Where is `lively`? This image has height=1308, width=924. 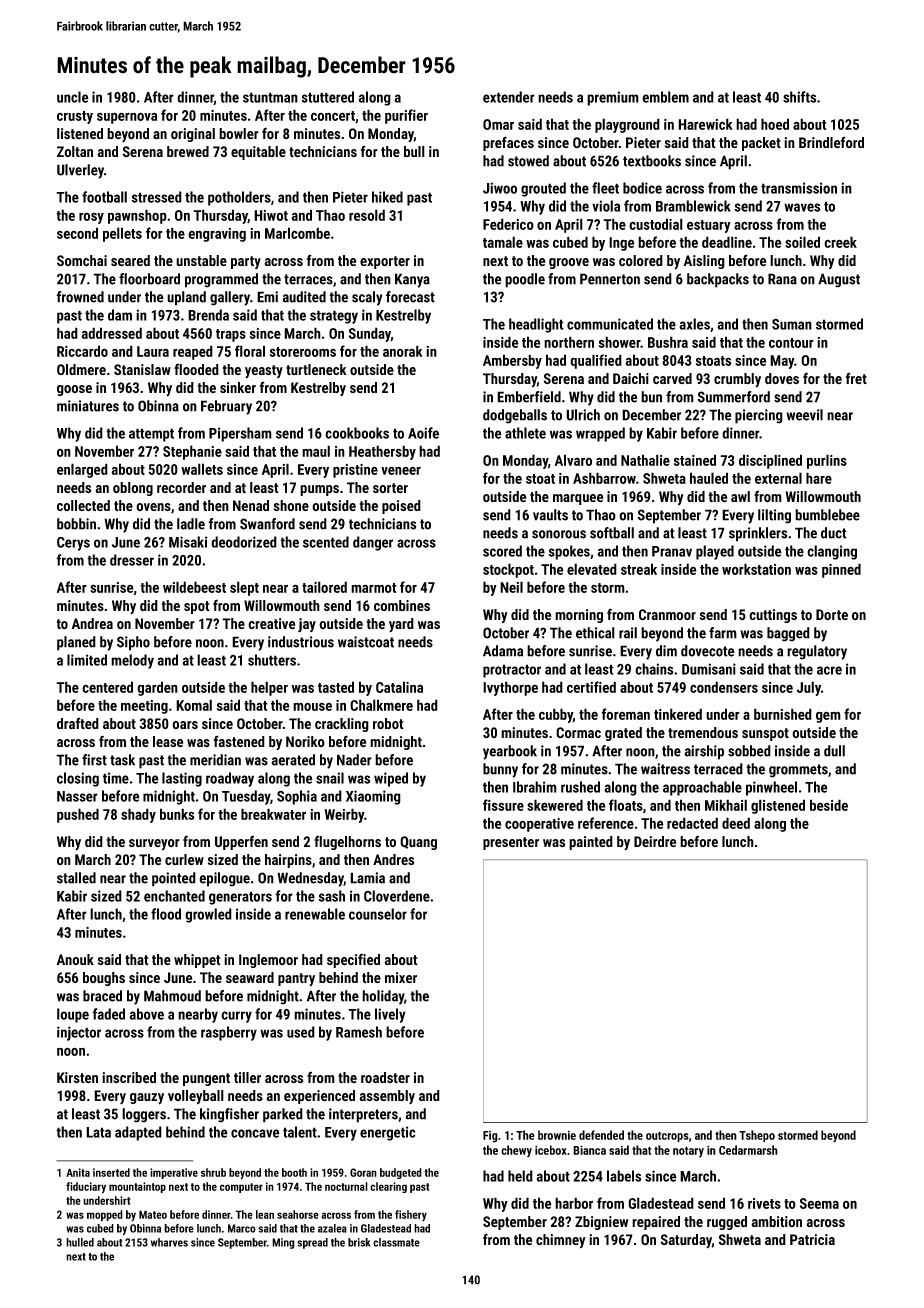 lively is located at coordinates (390, 1015).
